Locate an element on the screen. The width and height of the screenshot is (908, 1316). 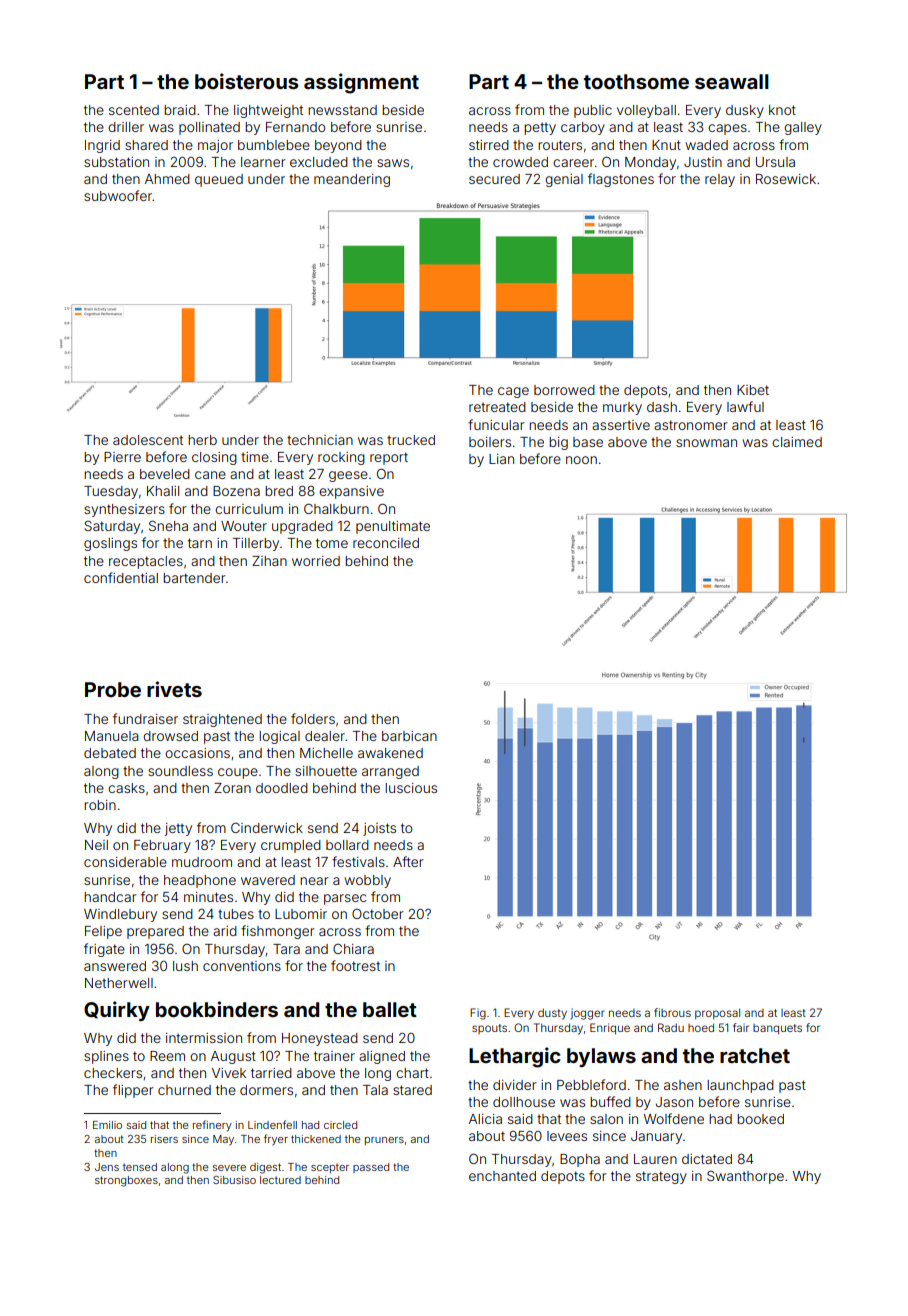
aligned is located at coordinates (382, 1057).
